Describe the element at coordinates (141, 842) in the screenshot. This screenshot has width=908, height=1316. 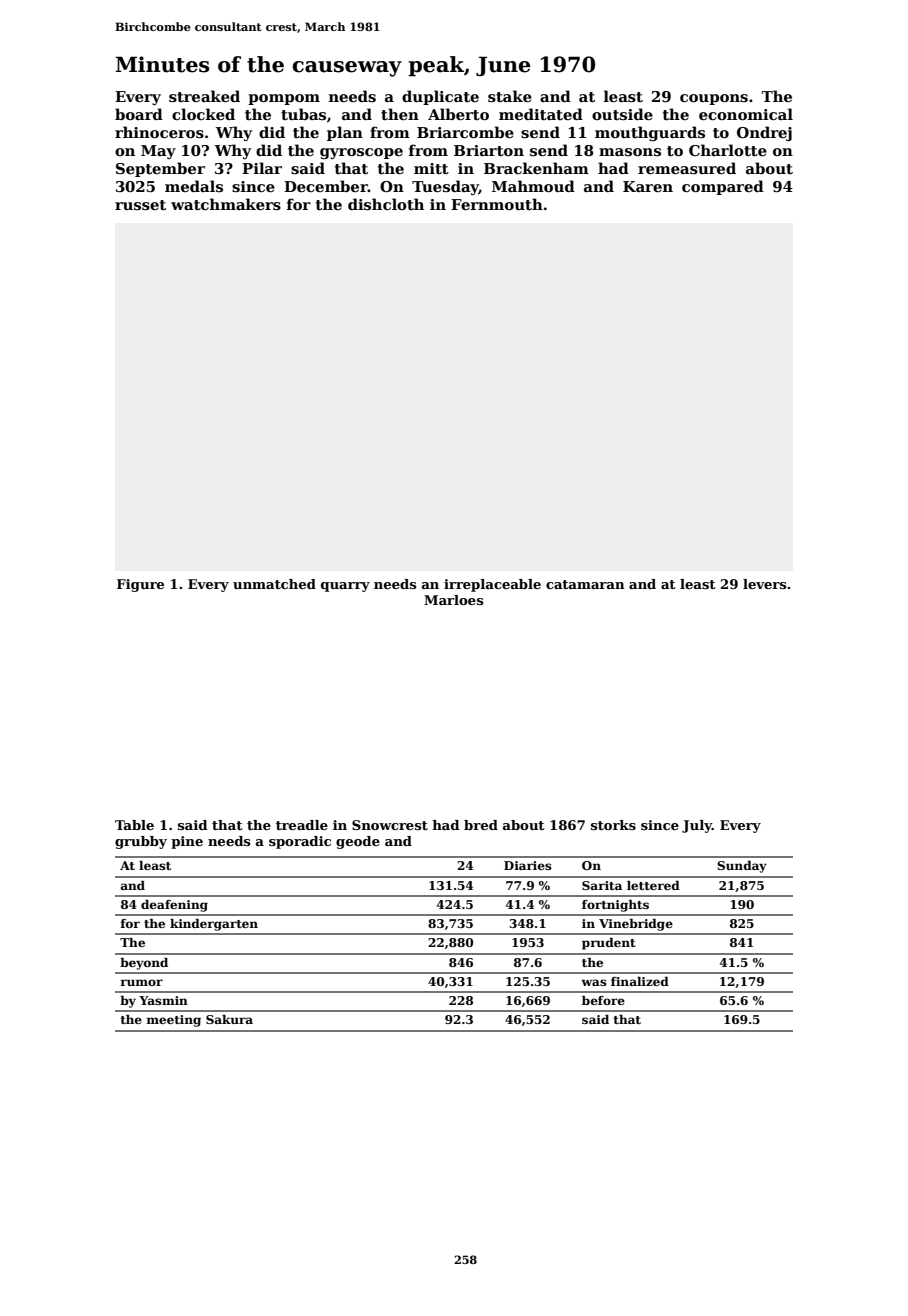
I see `grubby` at that location.
